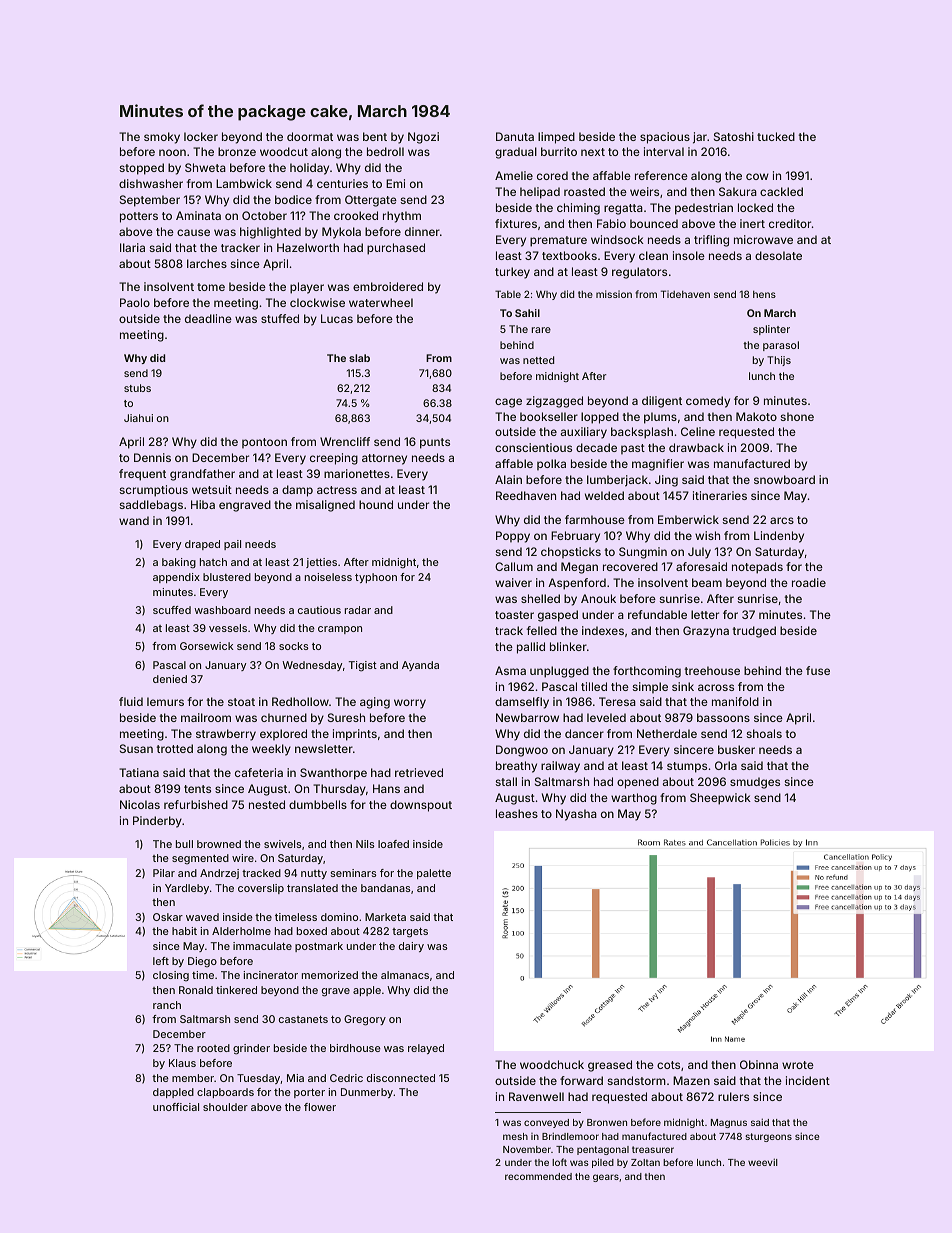  I want to click on porter, so click(309, 1093).
